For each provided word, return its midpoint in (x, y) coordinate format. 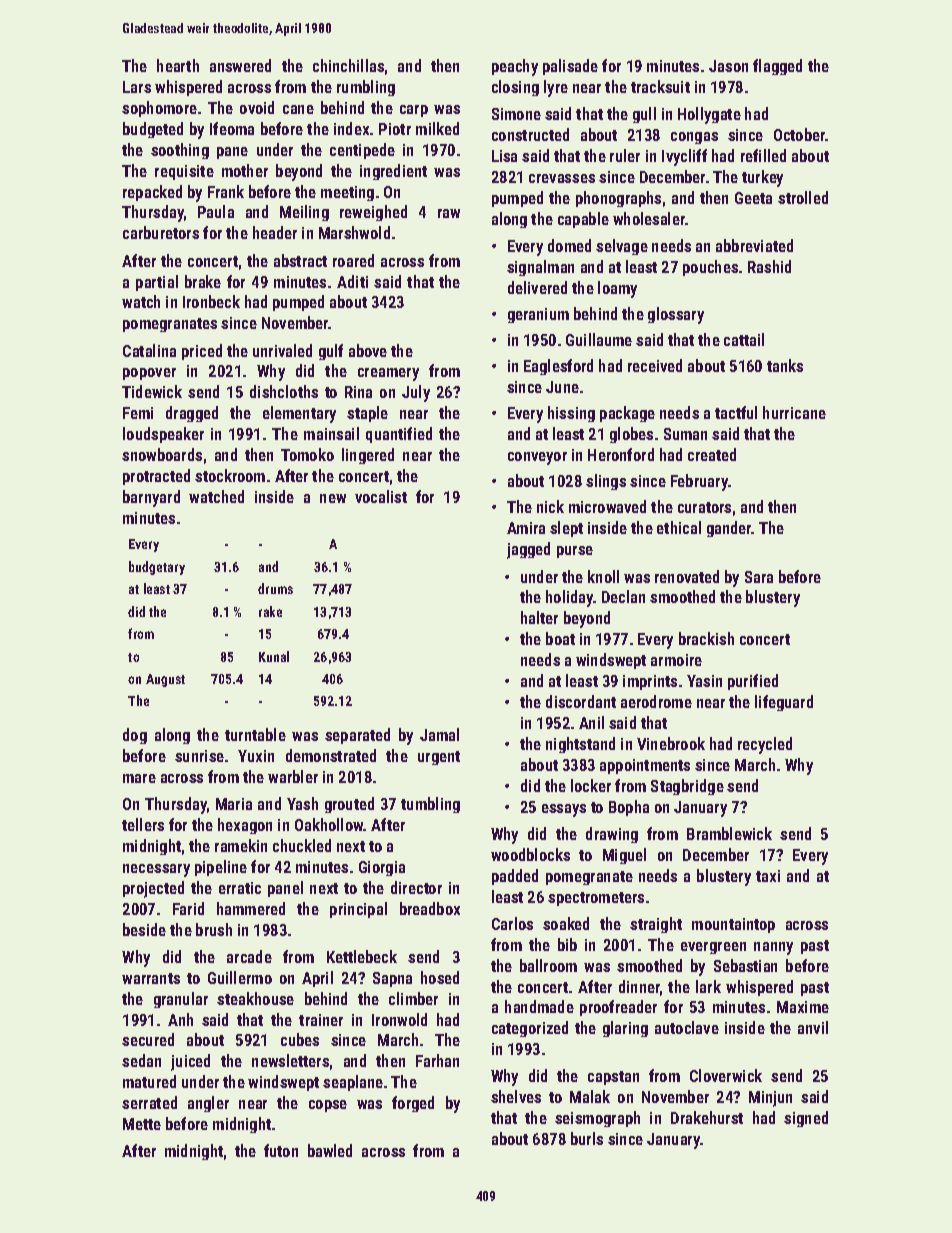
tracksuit (660, 86)
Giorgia (382, 868)
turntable (255, 734)
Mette (142, 1124)
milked (437, 128)
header (275, 232)
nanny (773, 948)
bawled (330, 1150)
